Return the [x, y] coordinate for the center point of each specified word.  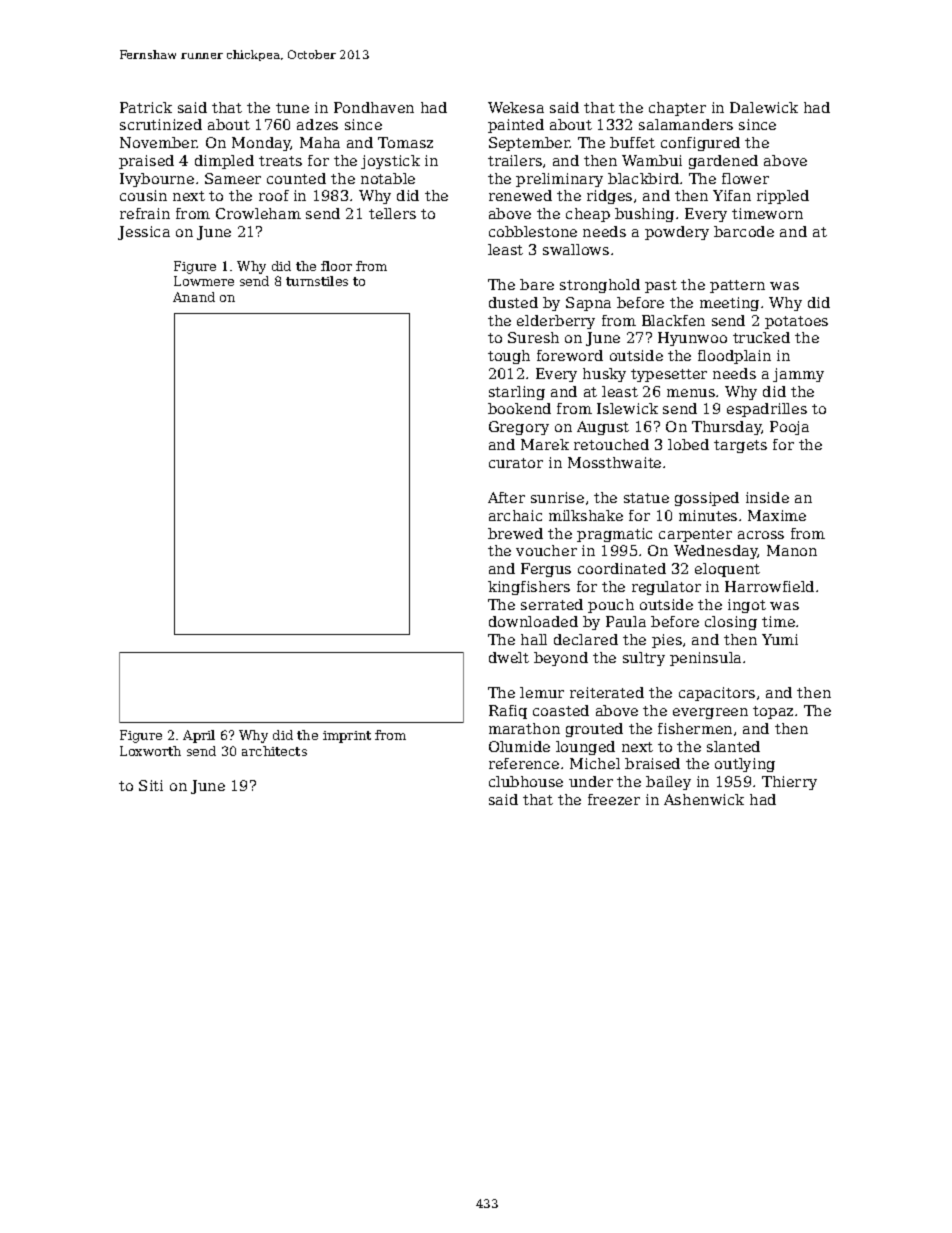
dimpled [224, 162]
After [506, 497]
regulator [666, 588]
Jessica [144, 233]
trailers [515, 160]
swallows [576, 249]
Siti [151, 785]
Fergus [546, 570]
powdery [677, 233]
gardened [723, 162]
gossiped [707, 499]
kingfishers [529, 588]
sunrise [557, 497]
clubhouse [526, 781]
